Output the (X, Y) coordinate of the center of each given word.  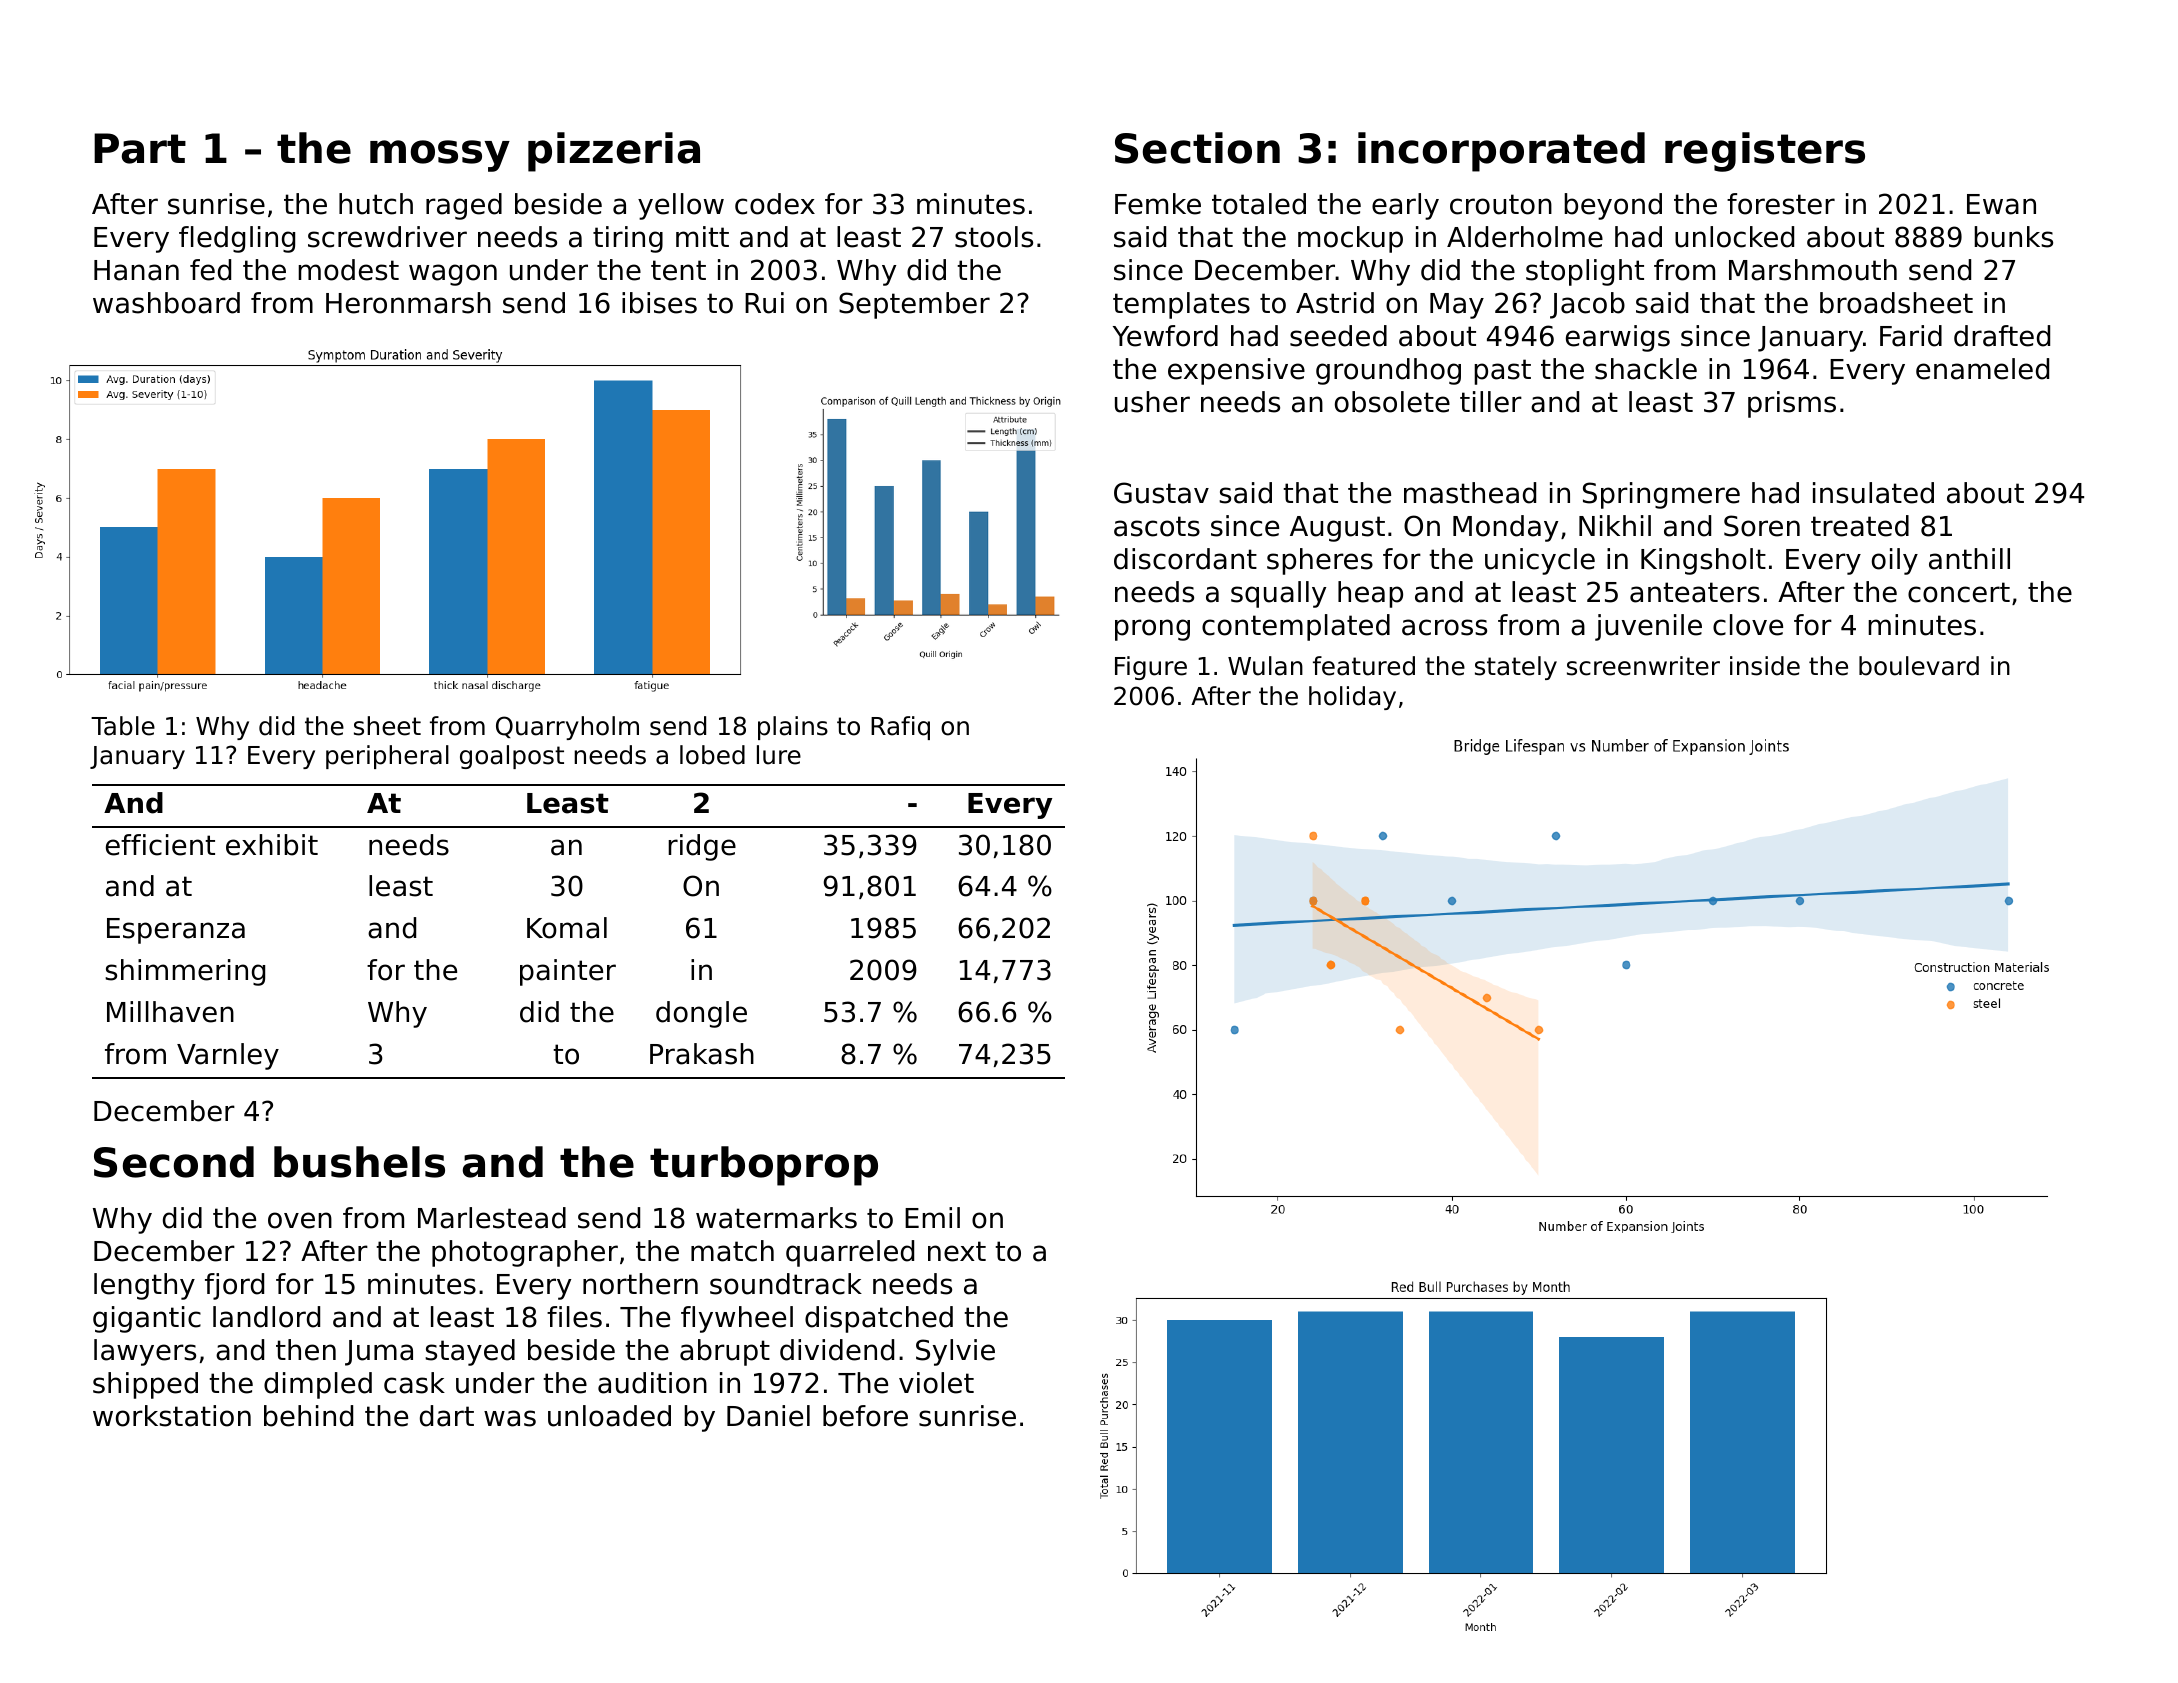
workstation (172, 1416)
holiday (1352, 698)
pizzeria (614, 152)
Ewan (2001, 204)
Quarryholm (567, 728)
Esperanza (176, 931)
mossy (440, 156)
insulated (1873, 493)
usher (1152, 402)
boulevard (1919, 666)
